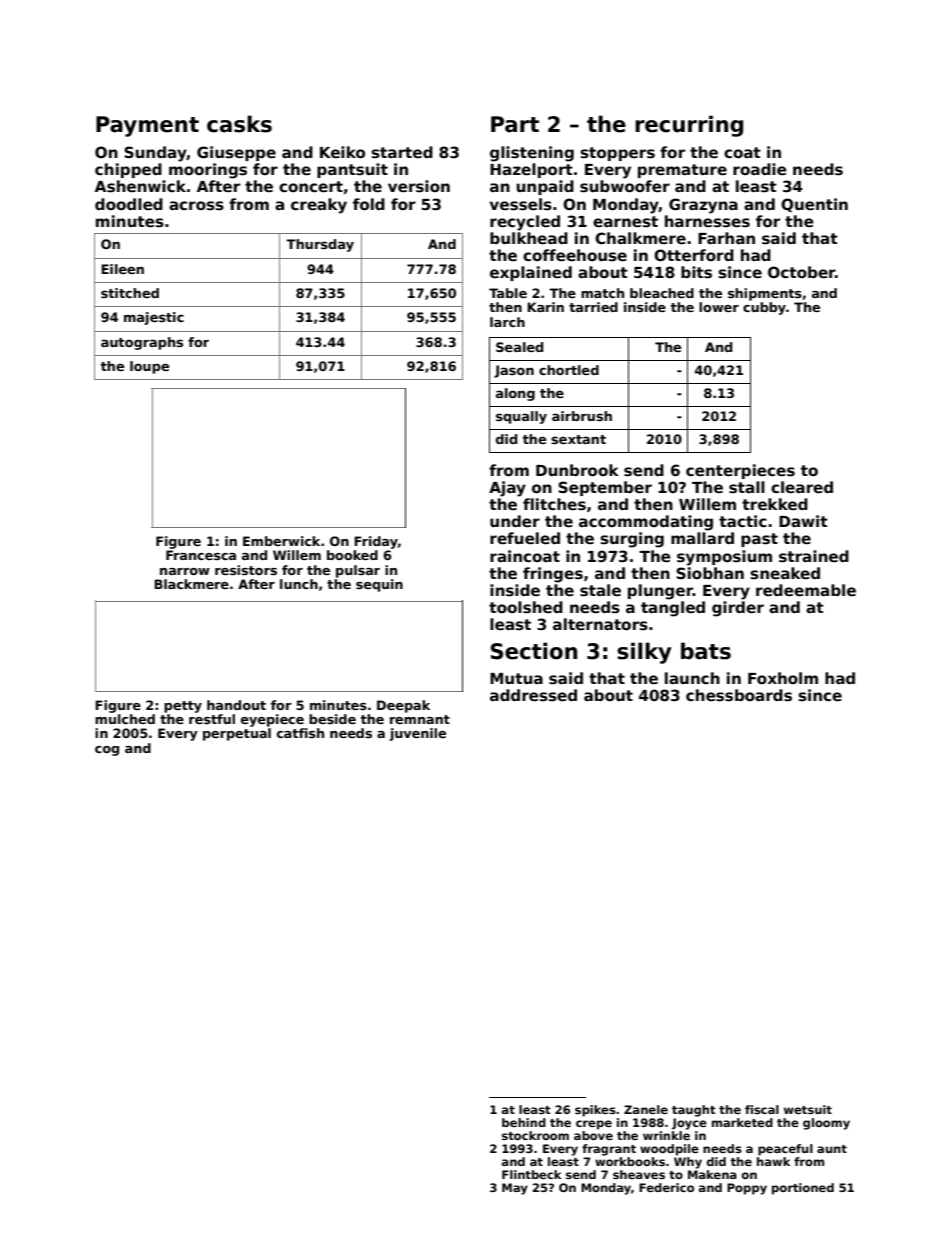  I want to click on Friday, so click(376, 542).
